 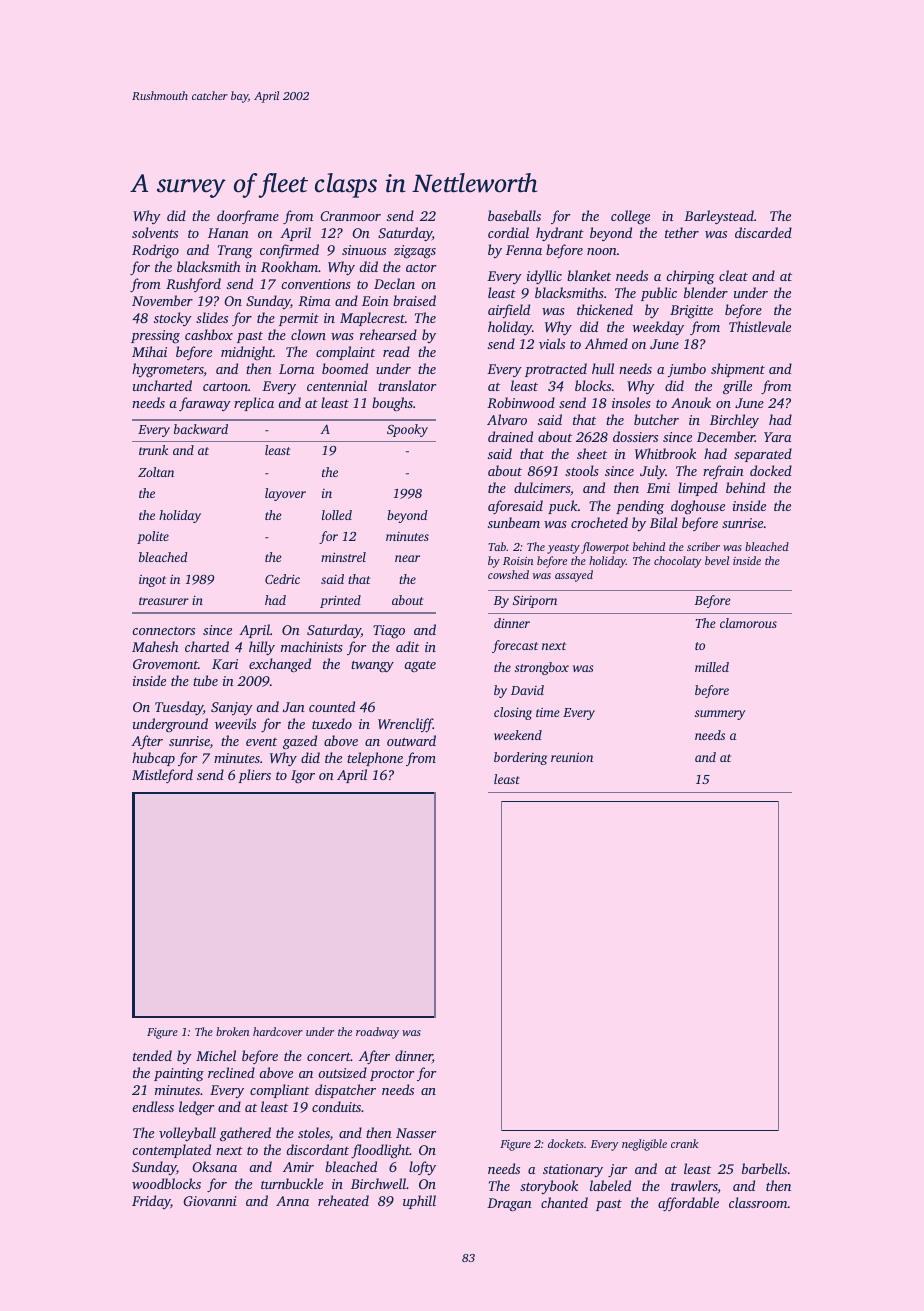 I want to click on compliant, so click(x=279, y=1091).
